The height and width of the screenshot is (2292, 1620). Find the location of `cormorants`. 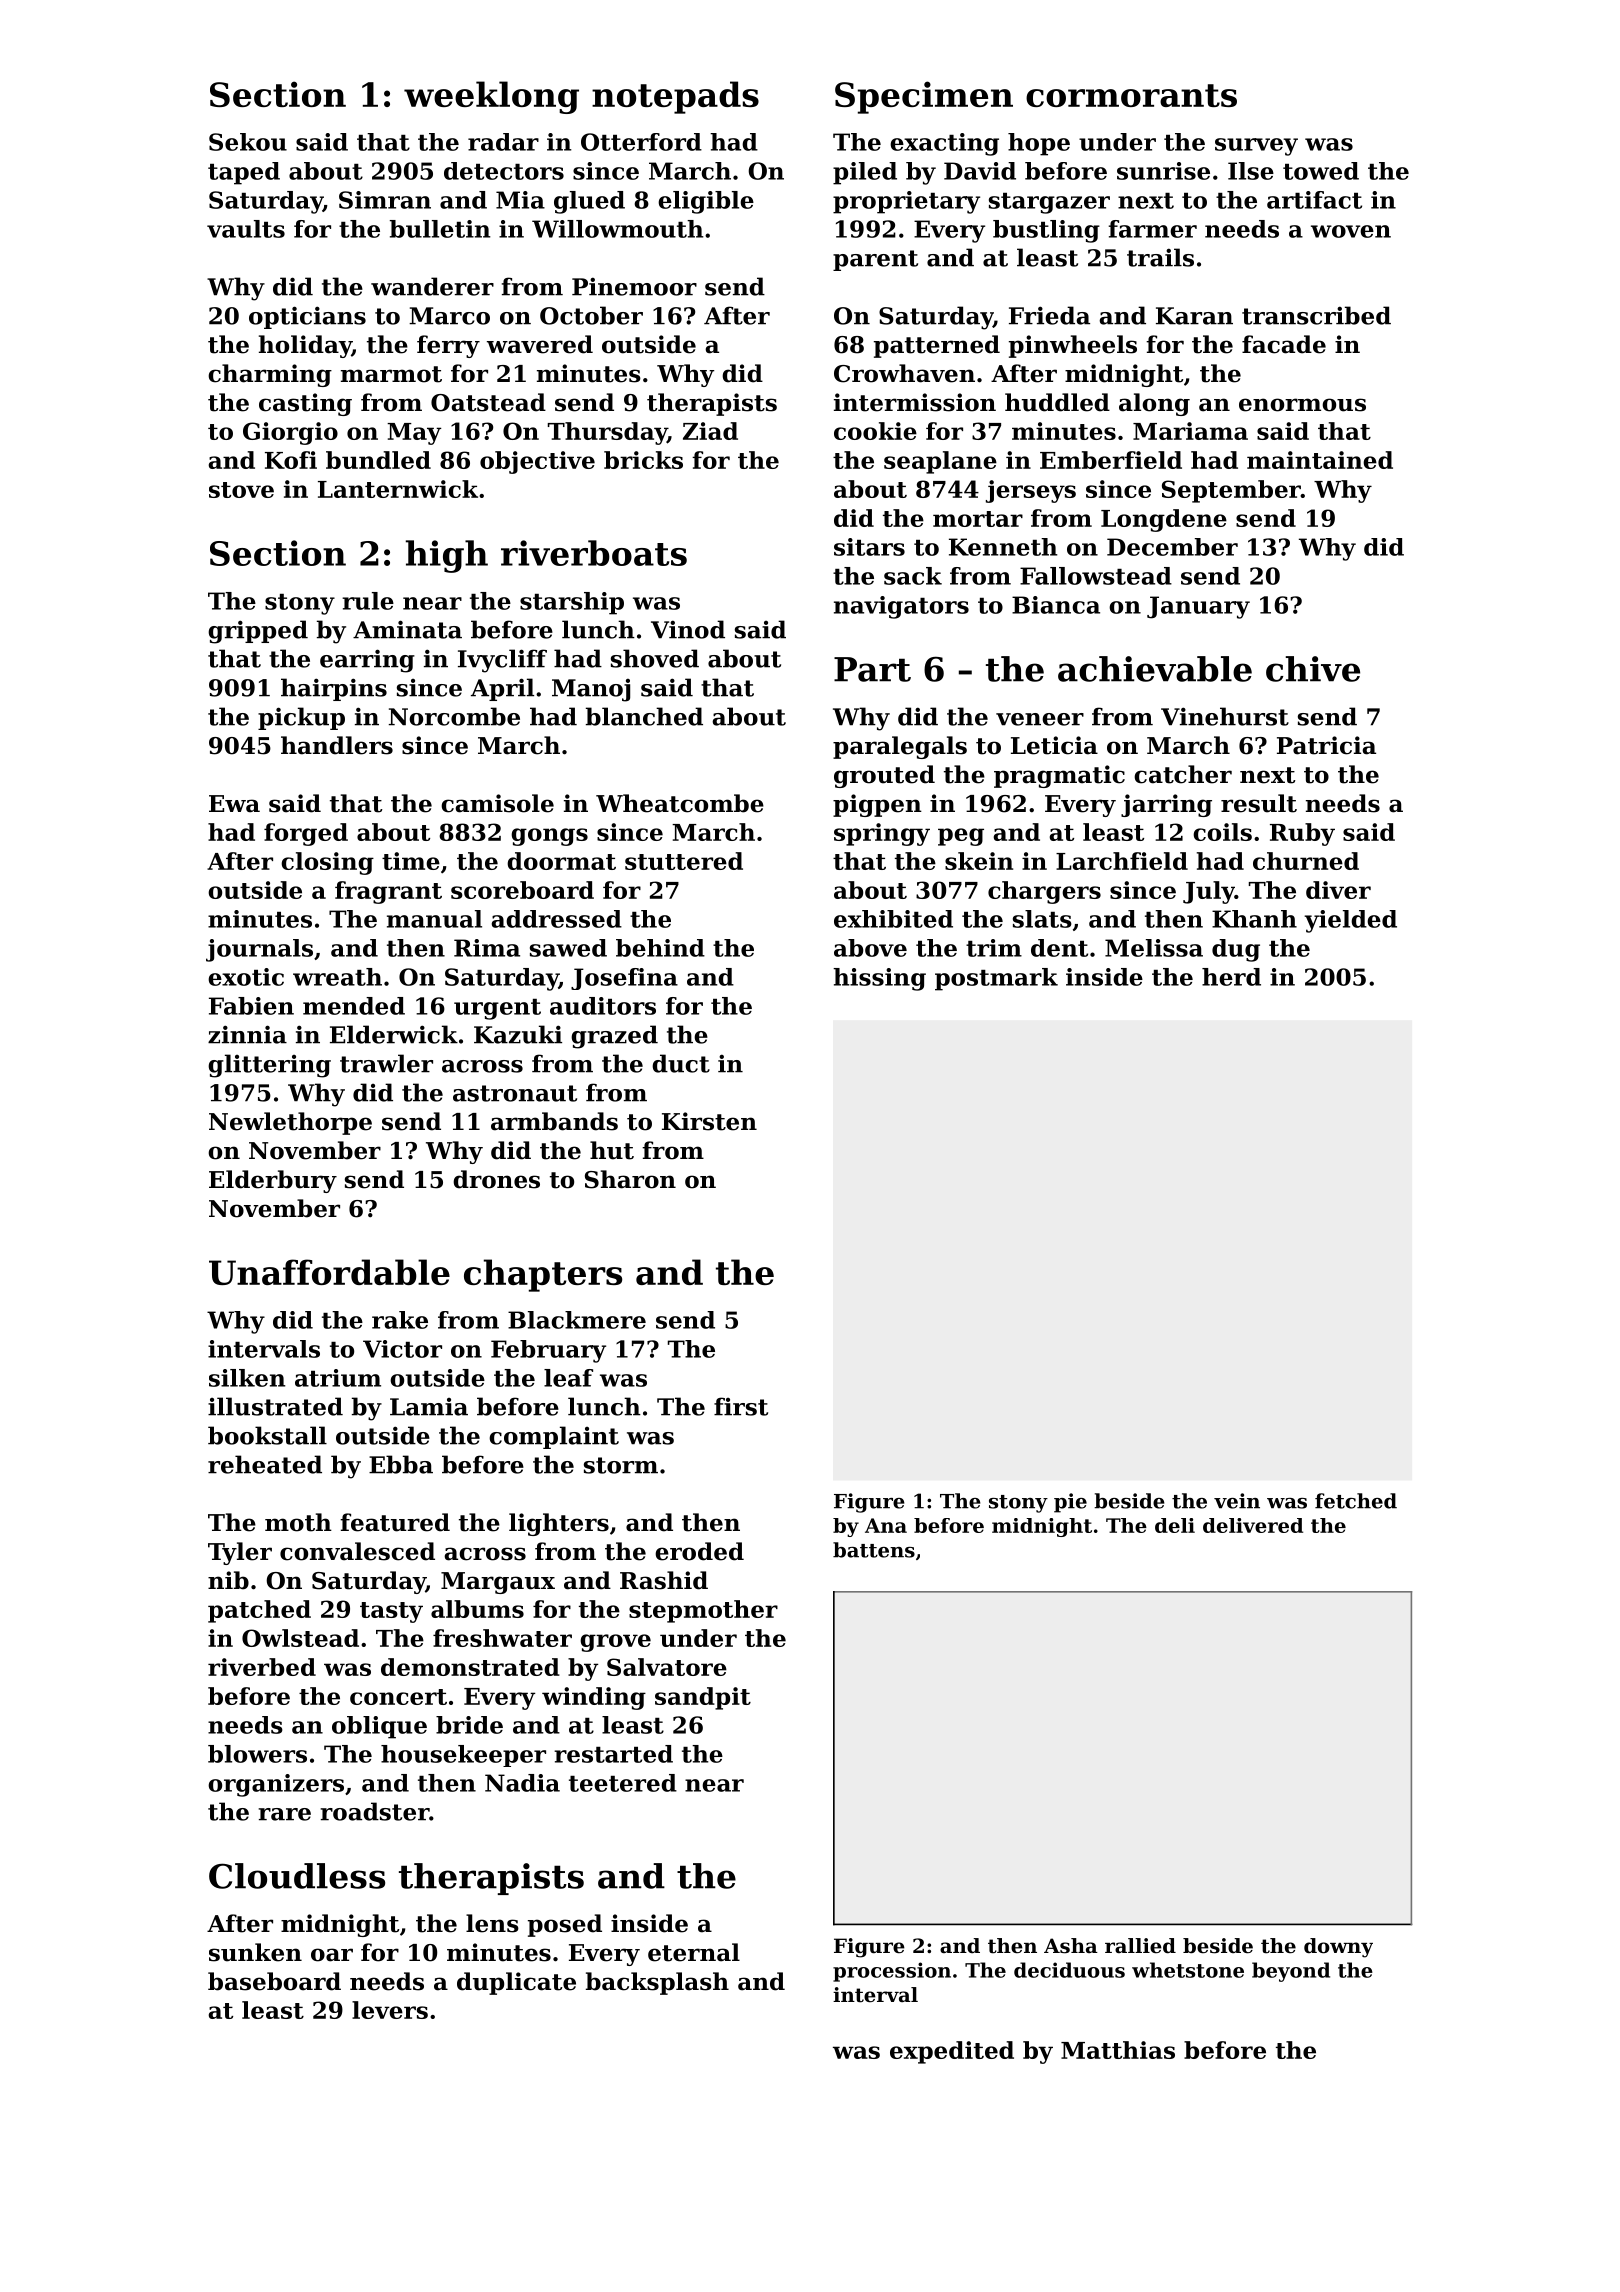

cormorants is located at coordinates (1131, 95).
